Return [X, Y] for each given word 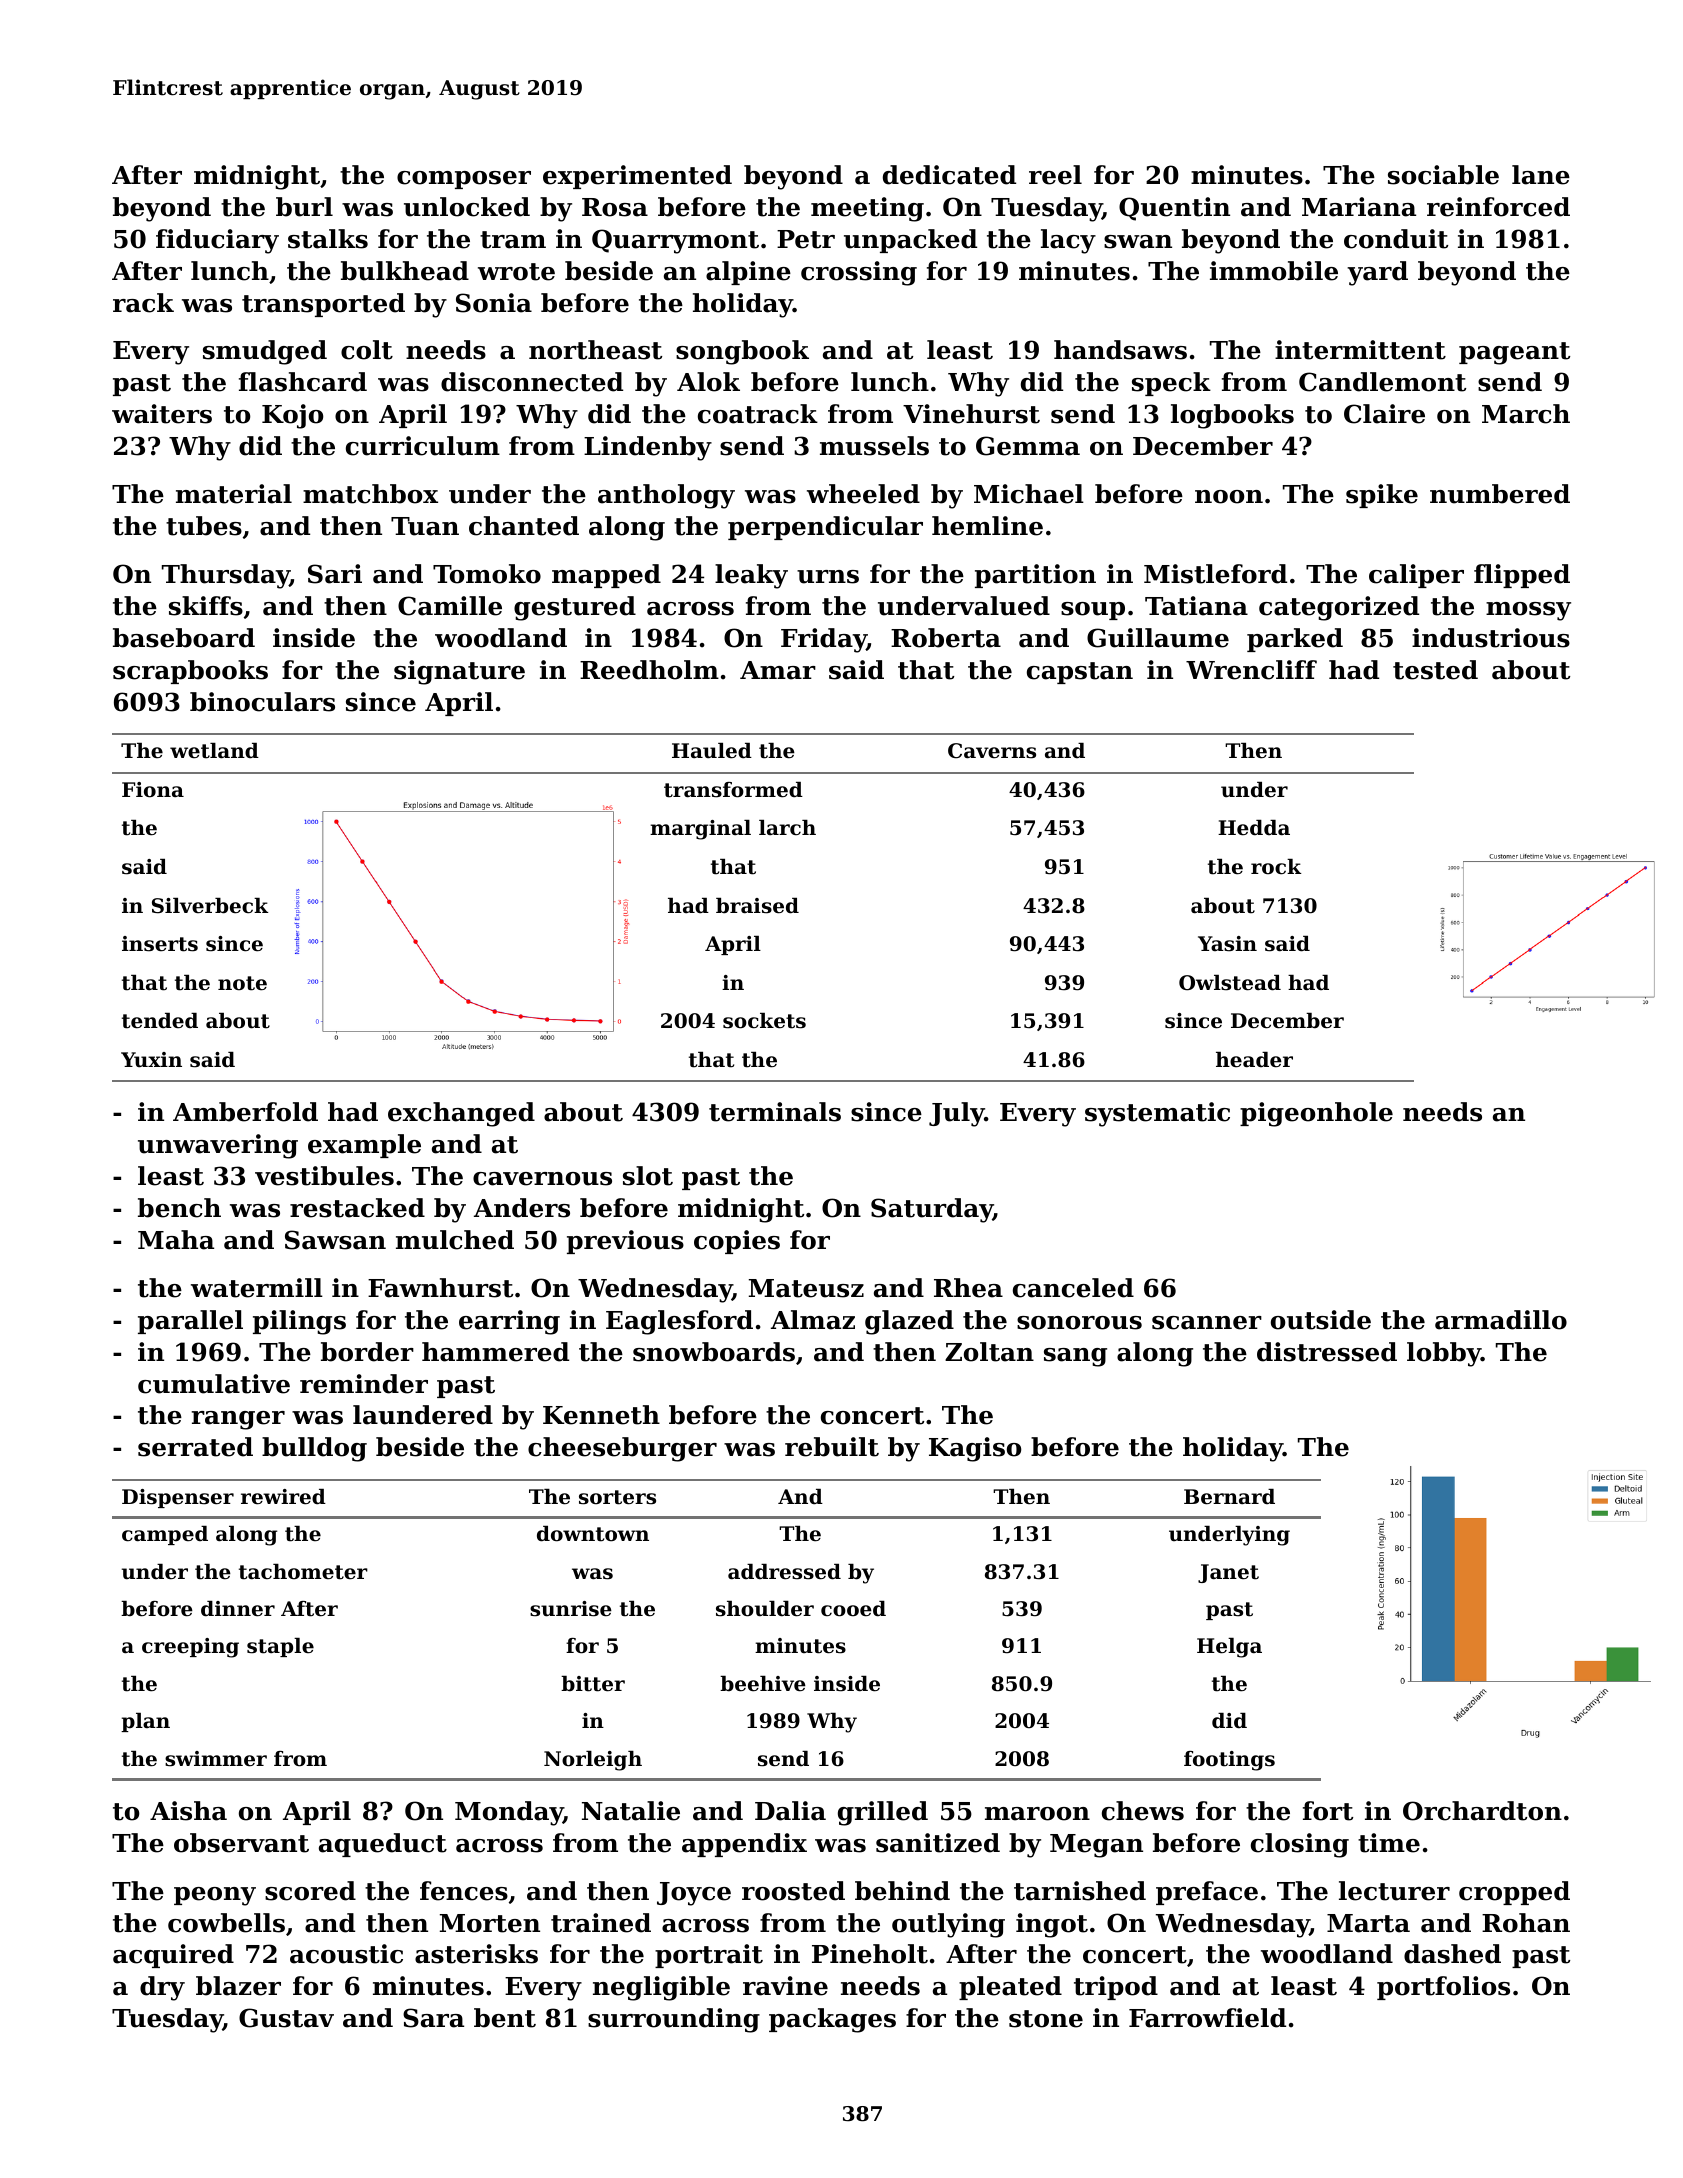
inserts [160, 944]
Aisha [188, 1811]
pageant [1514, 353]
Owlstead [1230, 983]
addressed [784, 1572]
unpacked [910, 241]
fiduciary [217, 241]
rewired [283, 1497]
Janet [1228, 1573]
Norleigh [593, 1761]
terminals [775, 1112]
